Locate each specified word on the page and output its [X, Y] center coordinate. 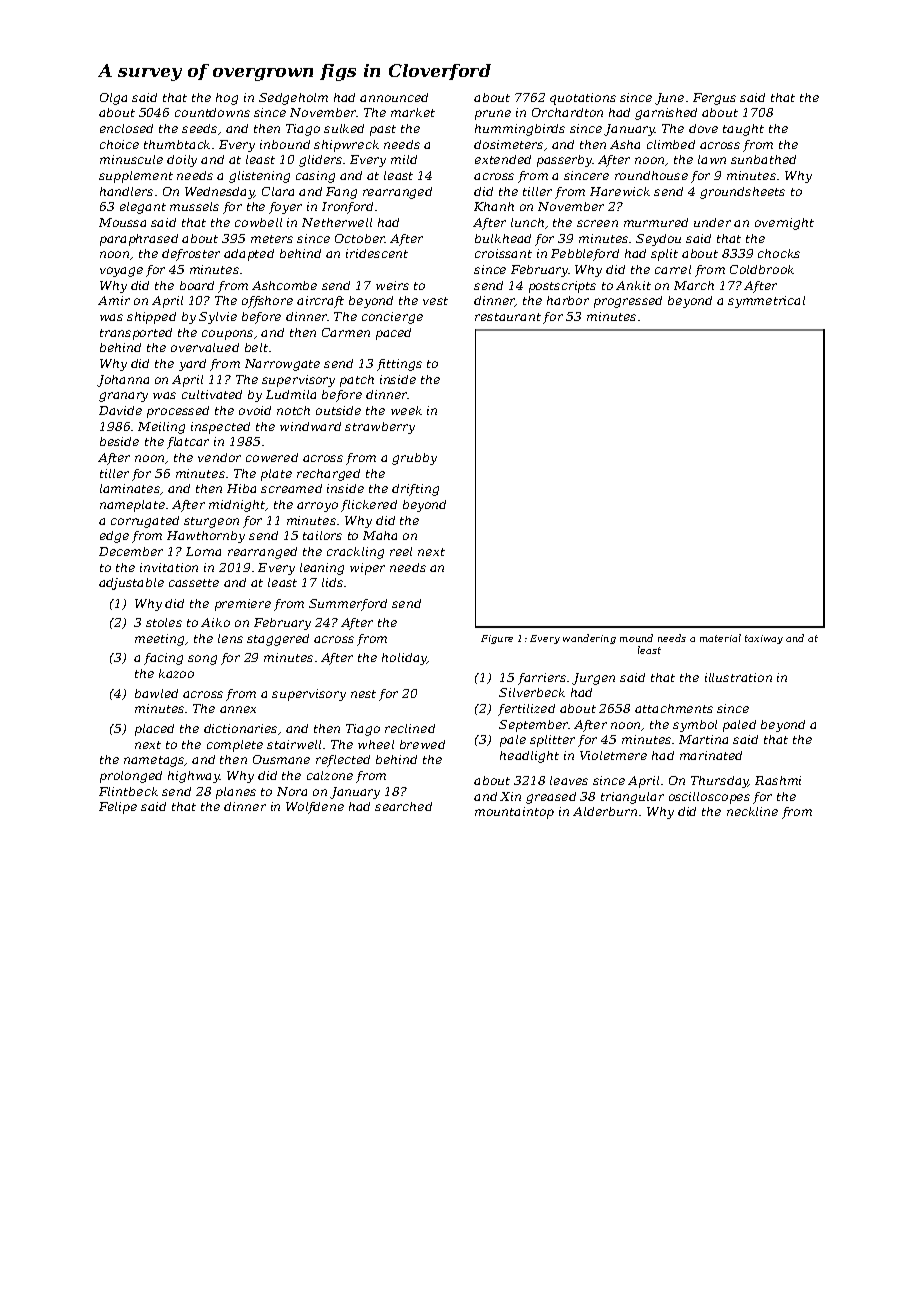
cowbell [258, 222]
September [534, 726]
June [669, 99]
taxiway [764, 639]
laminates [130, 488]
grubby [414, 459]
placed [154, 730]
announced [394, 97]
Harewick [620, 191]
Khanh [494, 206]
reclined [410, 728]
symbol [695, 726]
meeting [159, 640]
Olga [113, 99]
